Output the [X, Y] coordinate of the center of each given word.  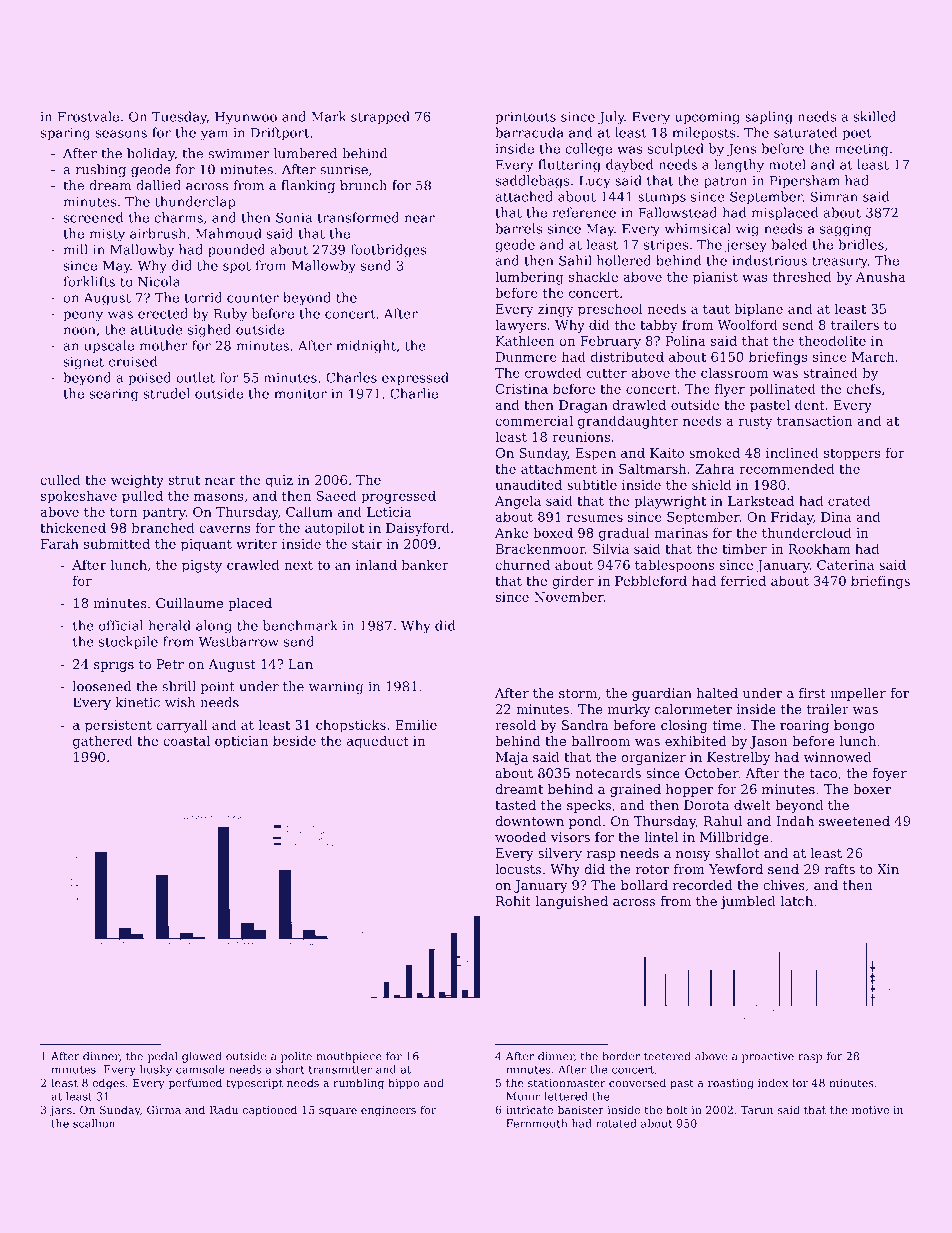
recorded [703, 885]
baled [789, 244]
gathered [103, 742]
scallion [94, 1123]
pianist [715, 278]
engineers [388, 1111]
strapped [380, 118]
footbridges [388, 250]
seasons [121, 134]
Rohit [513, 901]
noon [80, 331]
